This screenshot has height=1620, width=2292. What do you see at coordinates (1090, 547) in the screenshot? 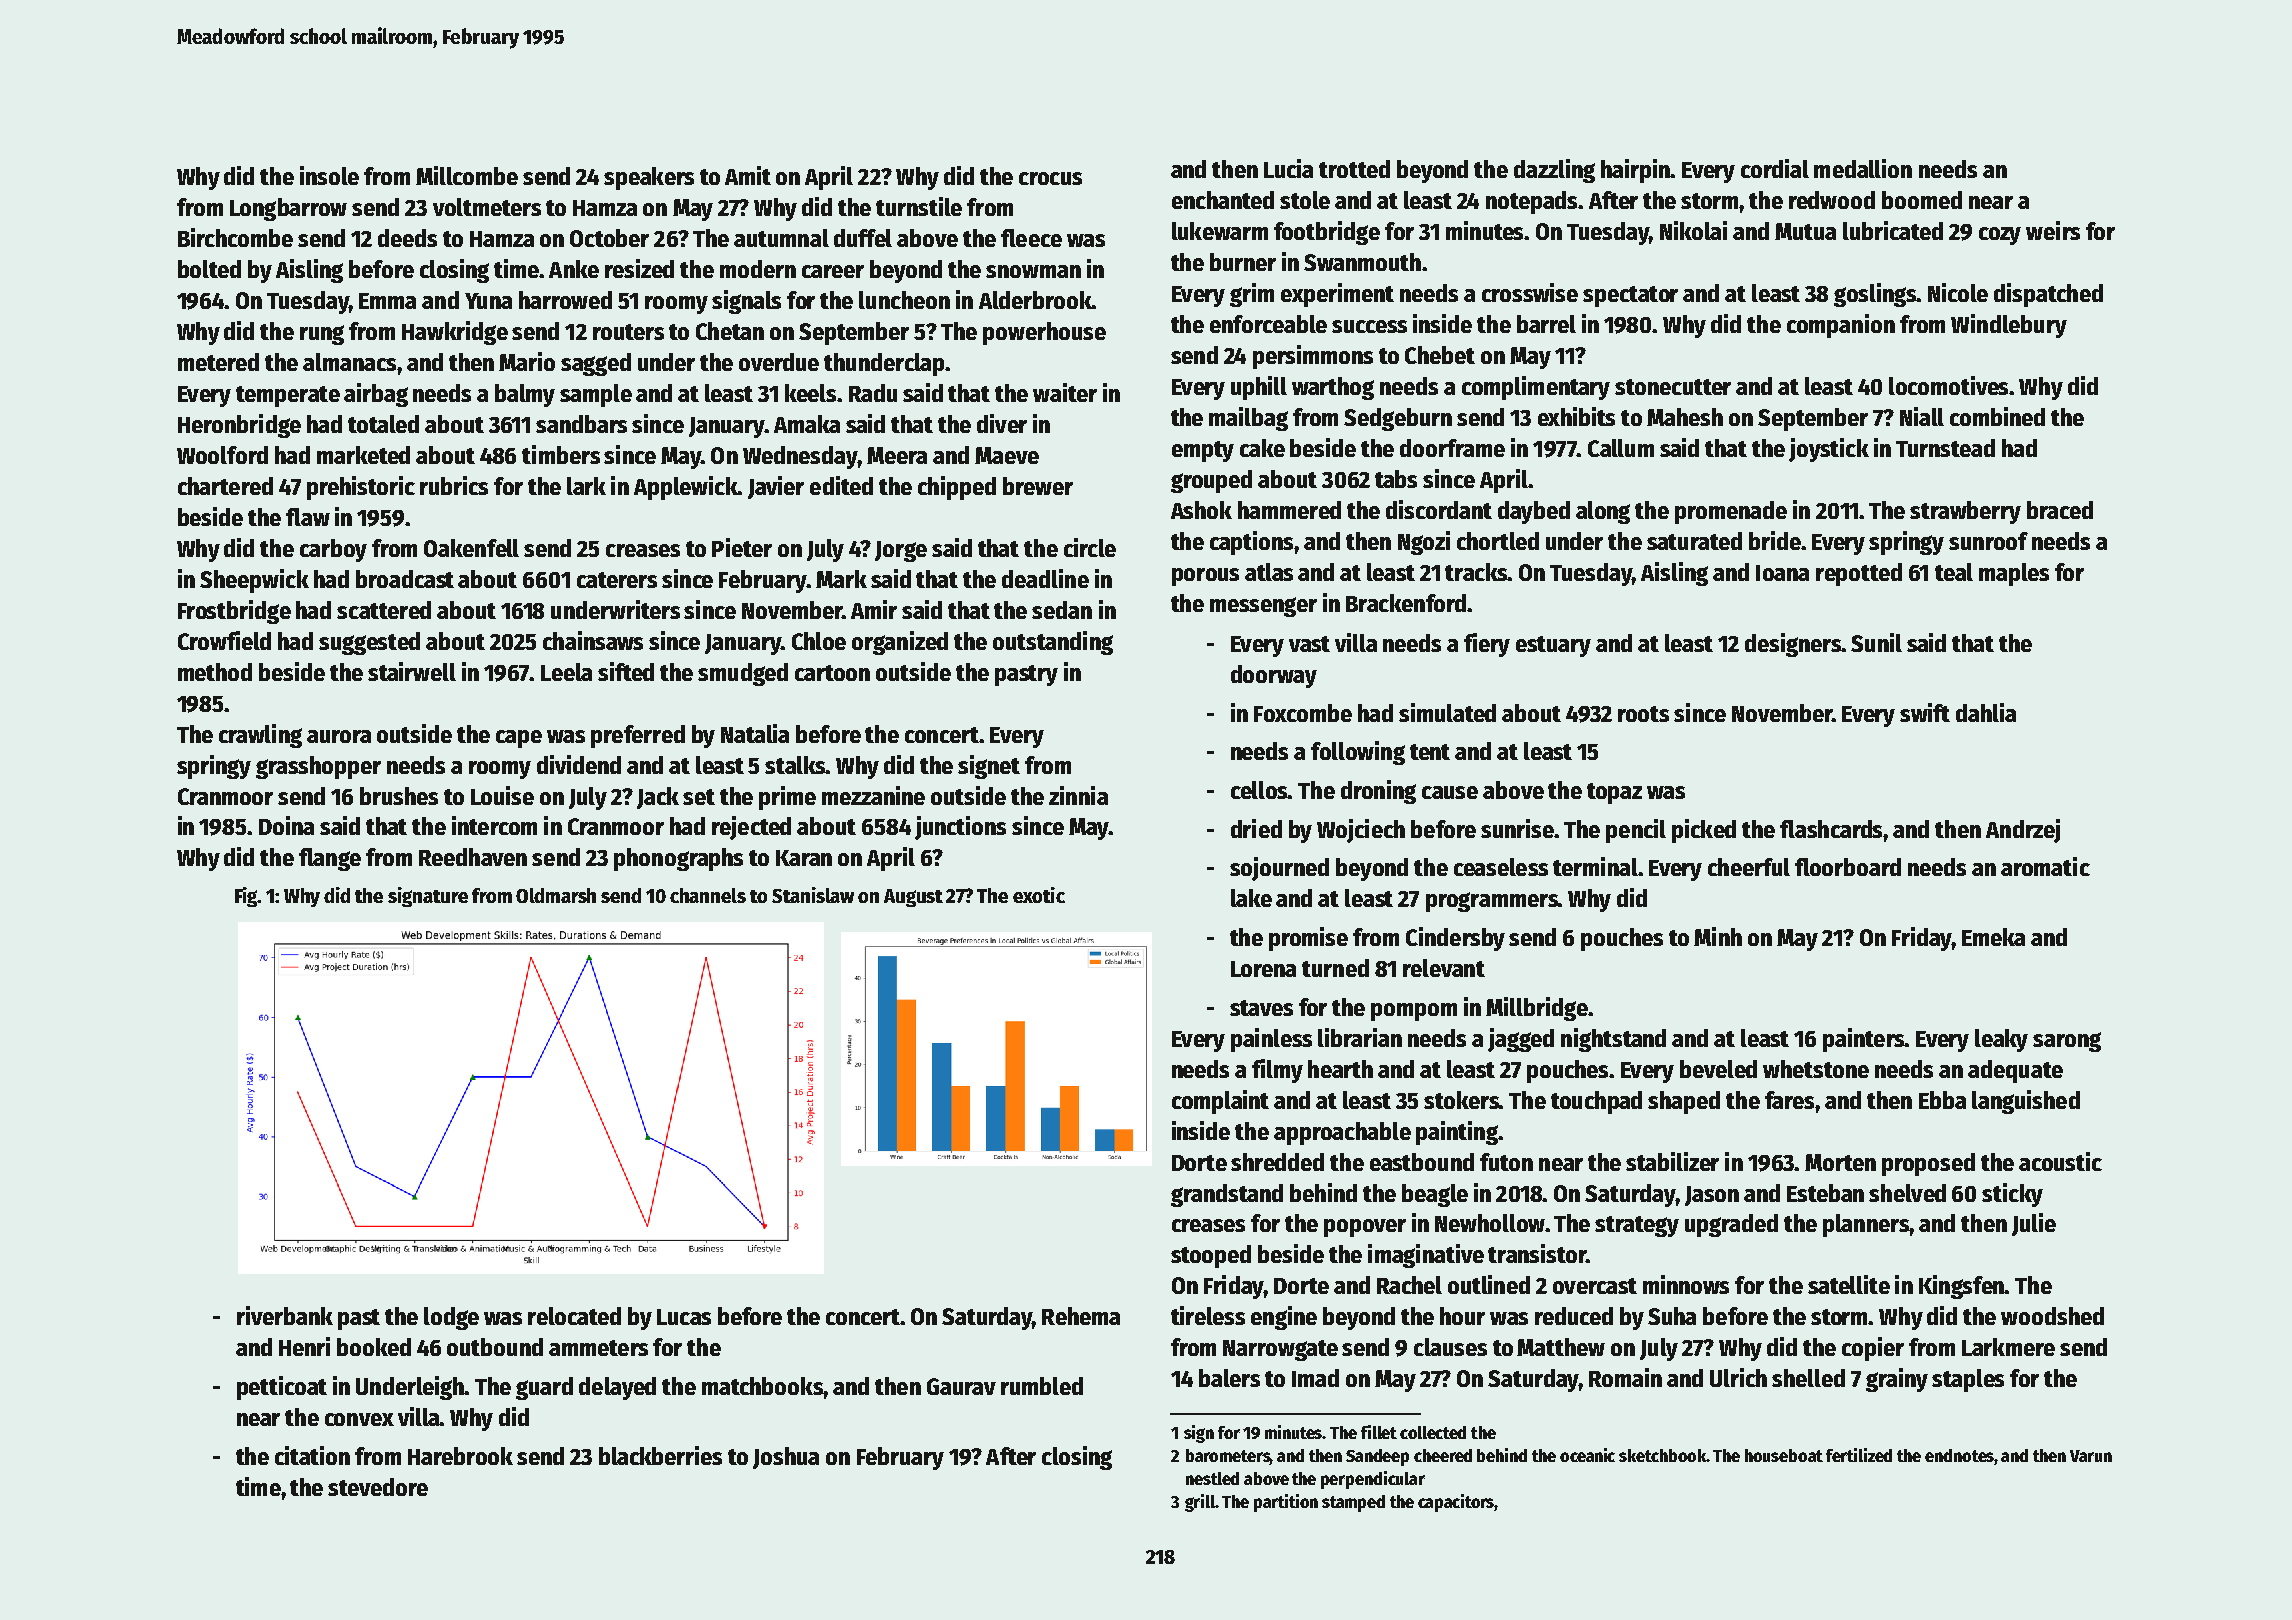
I see `circle` at bounding box center [1090, 547].
